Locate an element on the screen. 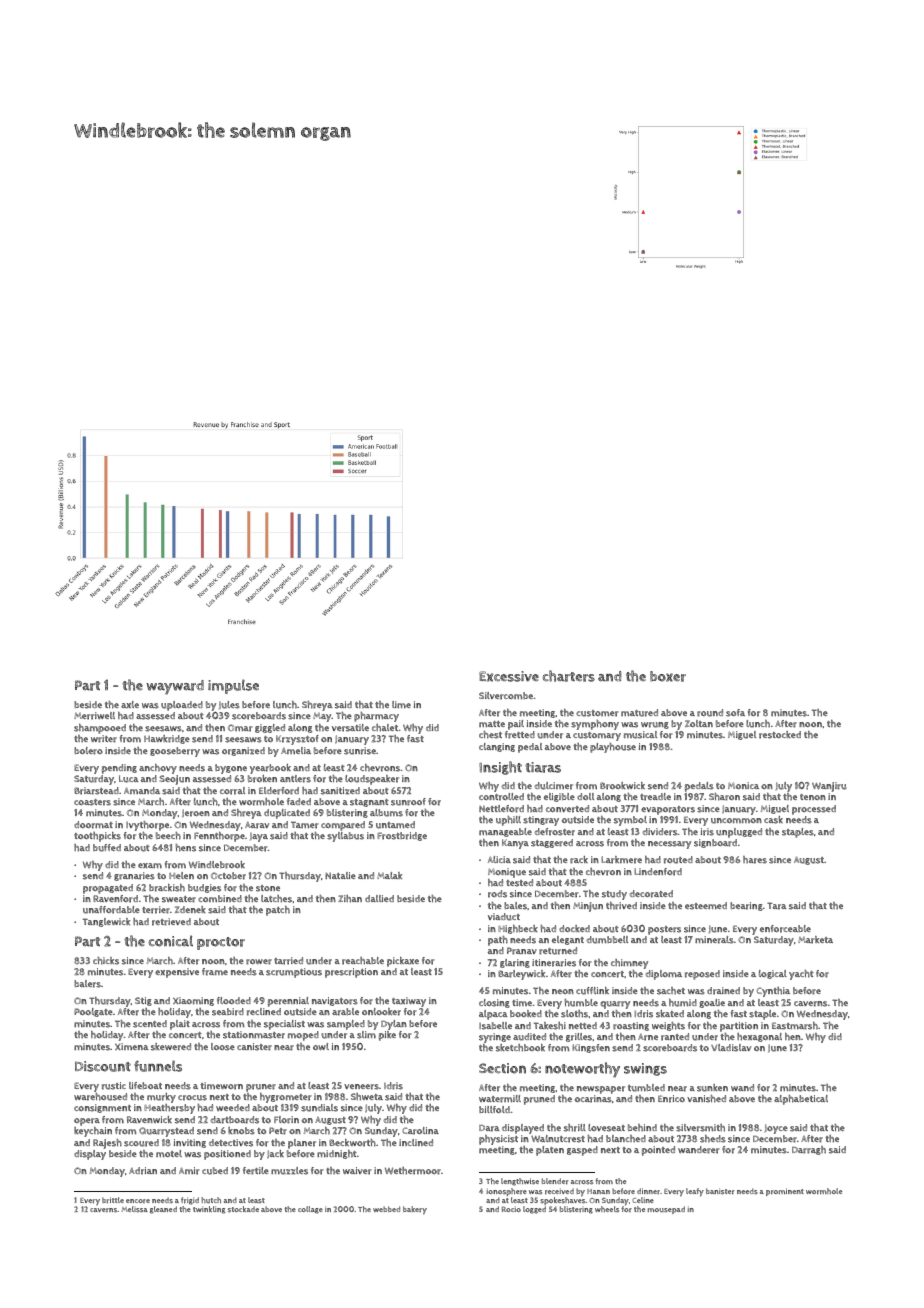  banister is located at coordinates (720, 1191).
